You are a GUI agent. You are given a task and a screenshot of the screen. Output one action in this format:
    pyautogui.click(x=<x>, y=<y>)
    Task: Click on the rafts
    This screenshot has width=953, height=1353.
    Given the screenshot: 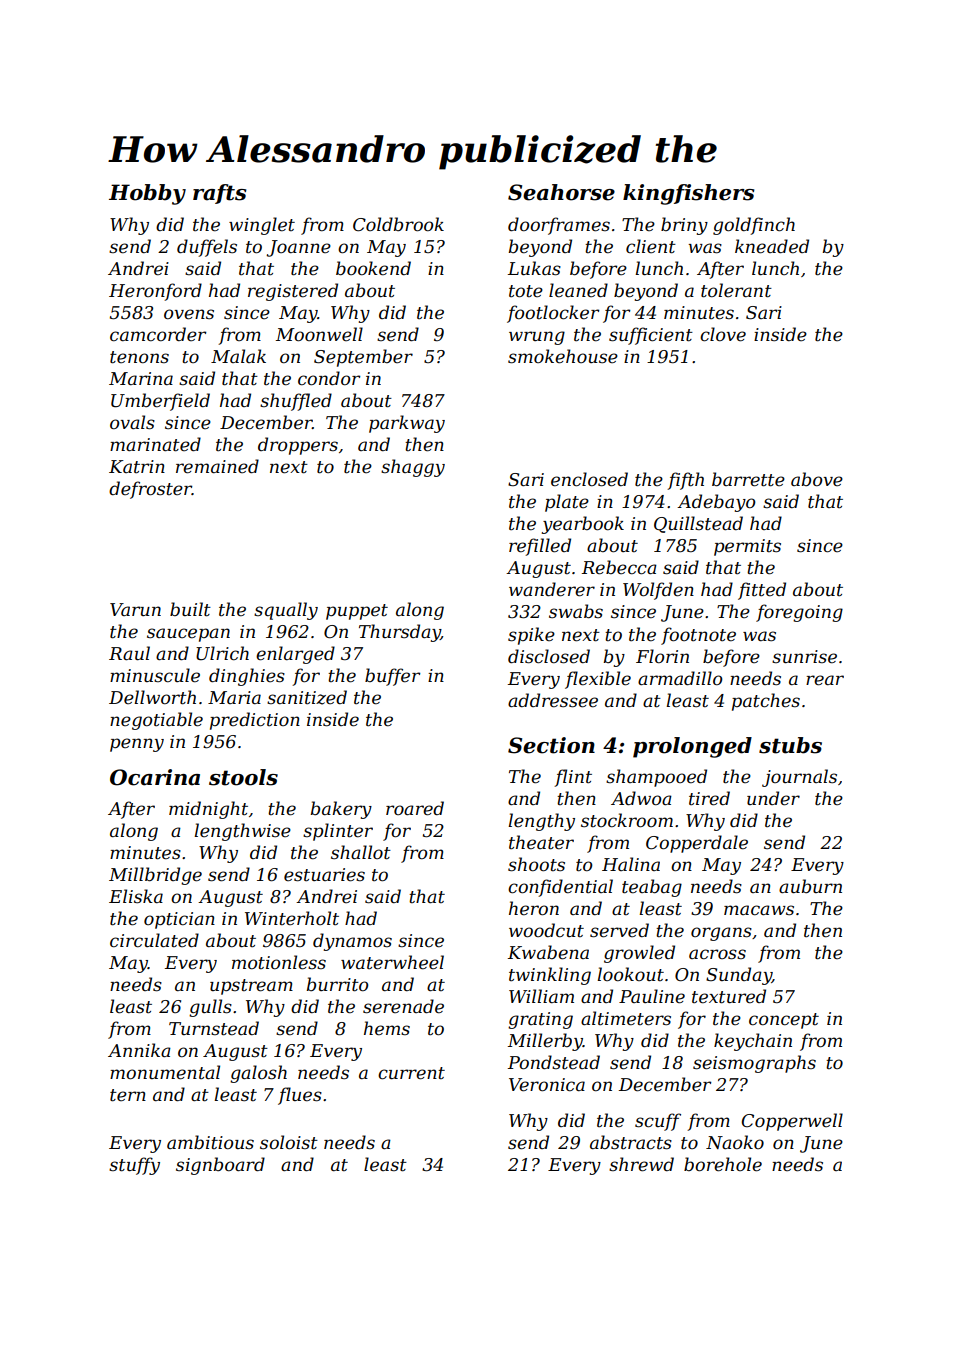 What is the action you would take?
    pyautogui.click(x=219, y=194)
